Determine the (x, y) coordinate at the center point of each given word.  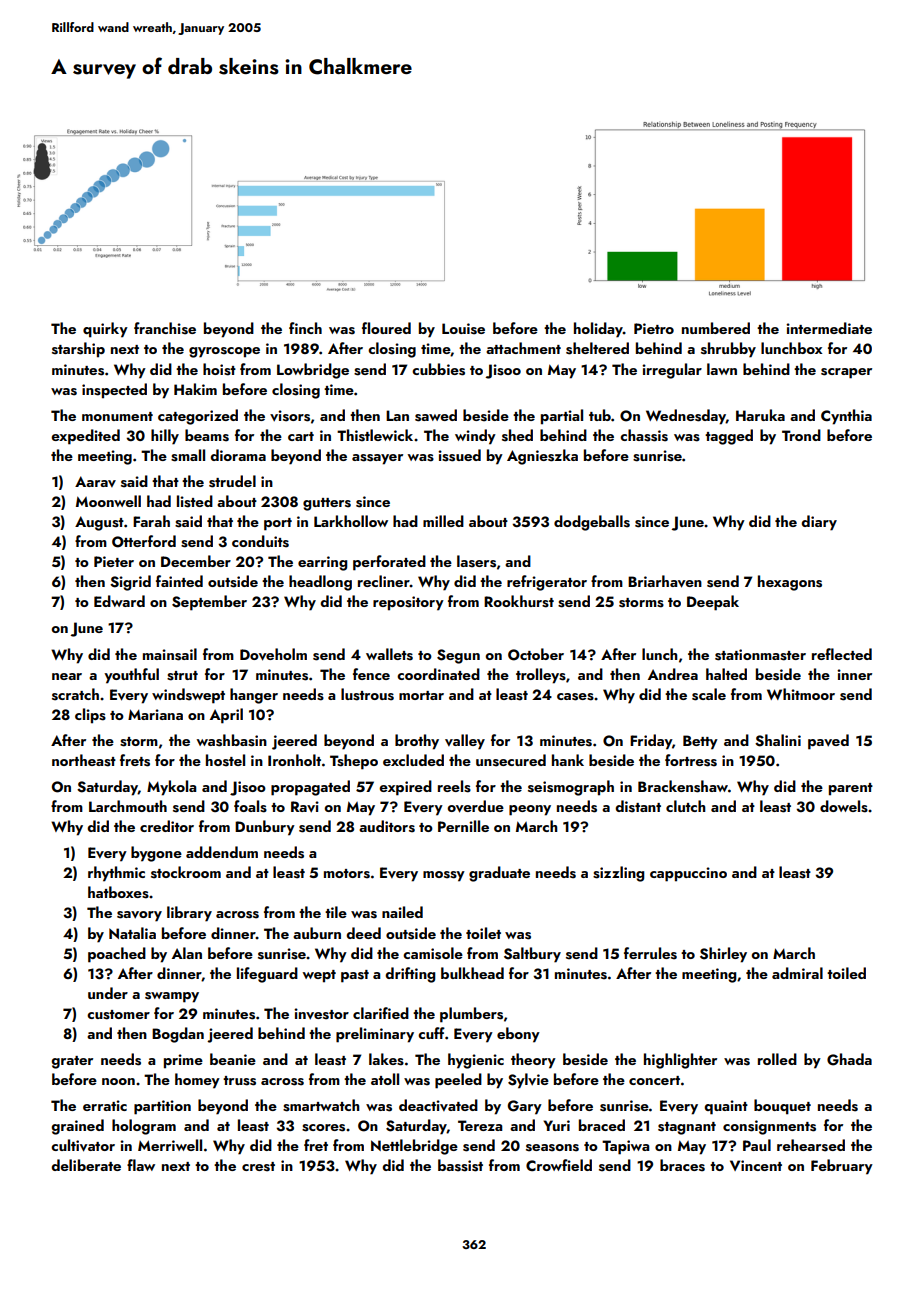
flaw (141, 1165)
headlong (320, 583)
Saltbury (532, 955)
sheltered (597, 348)
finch (305, 328)
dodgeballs (592, 523)
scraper (846, 373)
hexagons (790, 583)
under (108, 993)
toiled (846, 973)
